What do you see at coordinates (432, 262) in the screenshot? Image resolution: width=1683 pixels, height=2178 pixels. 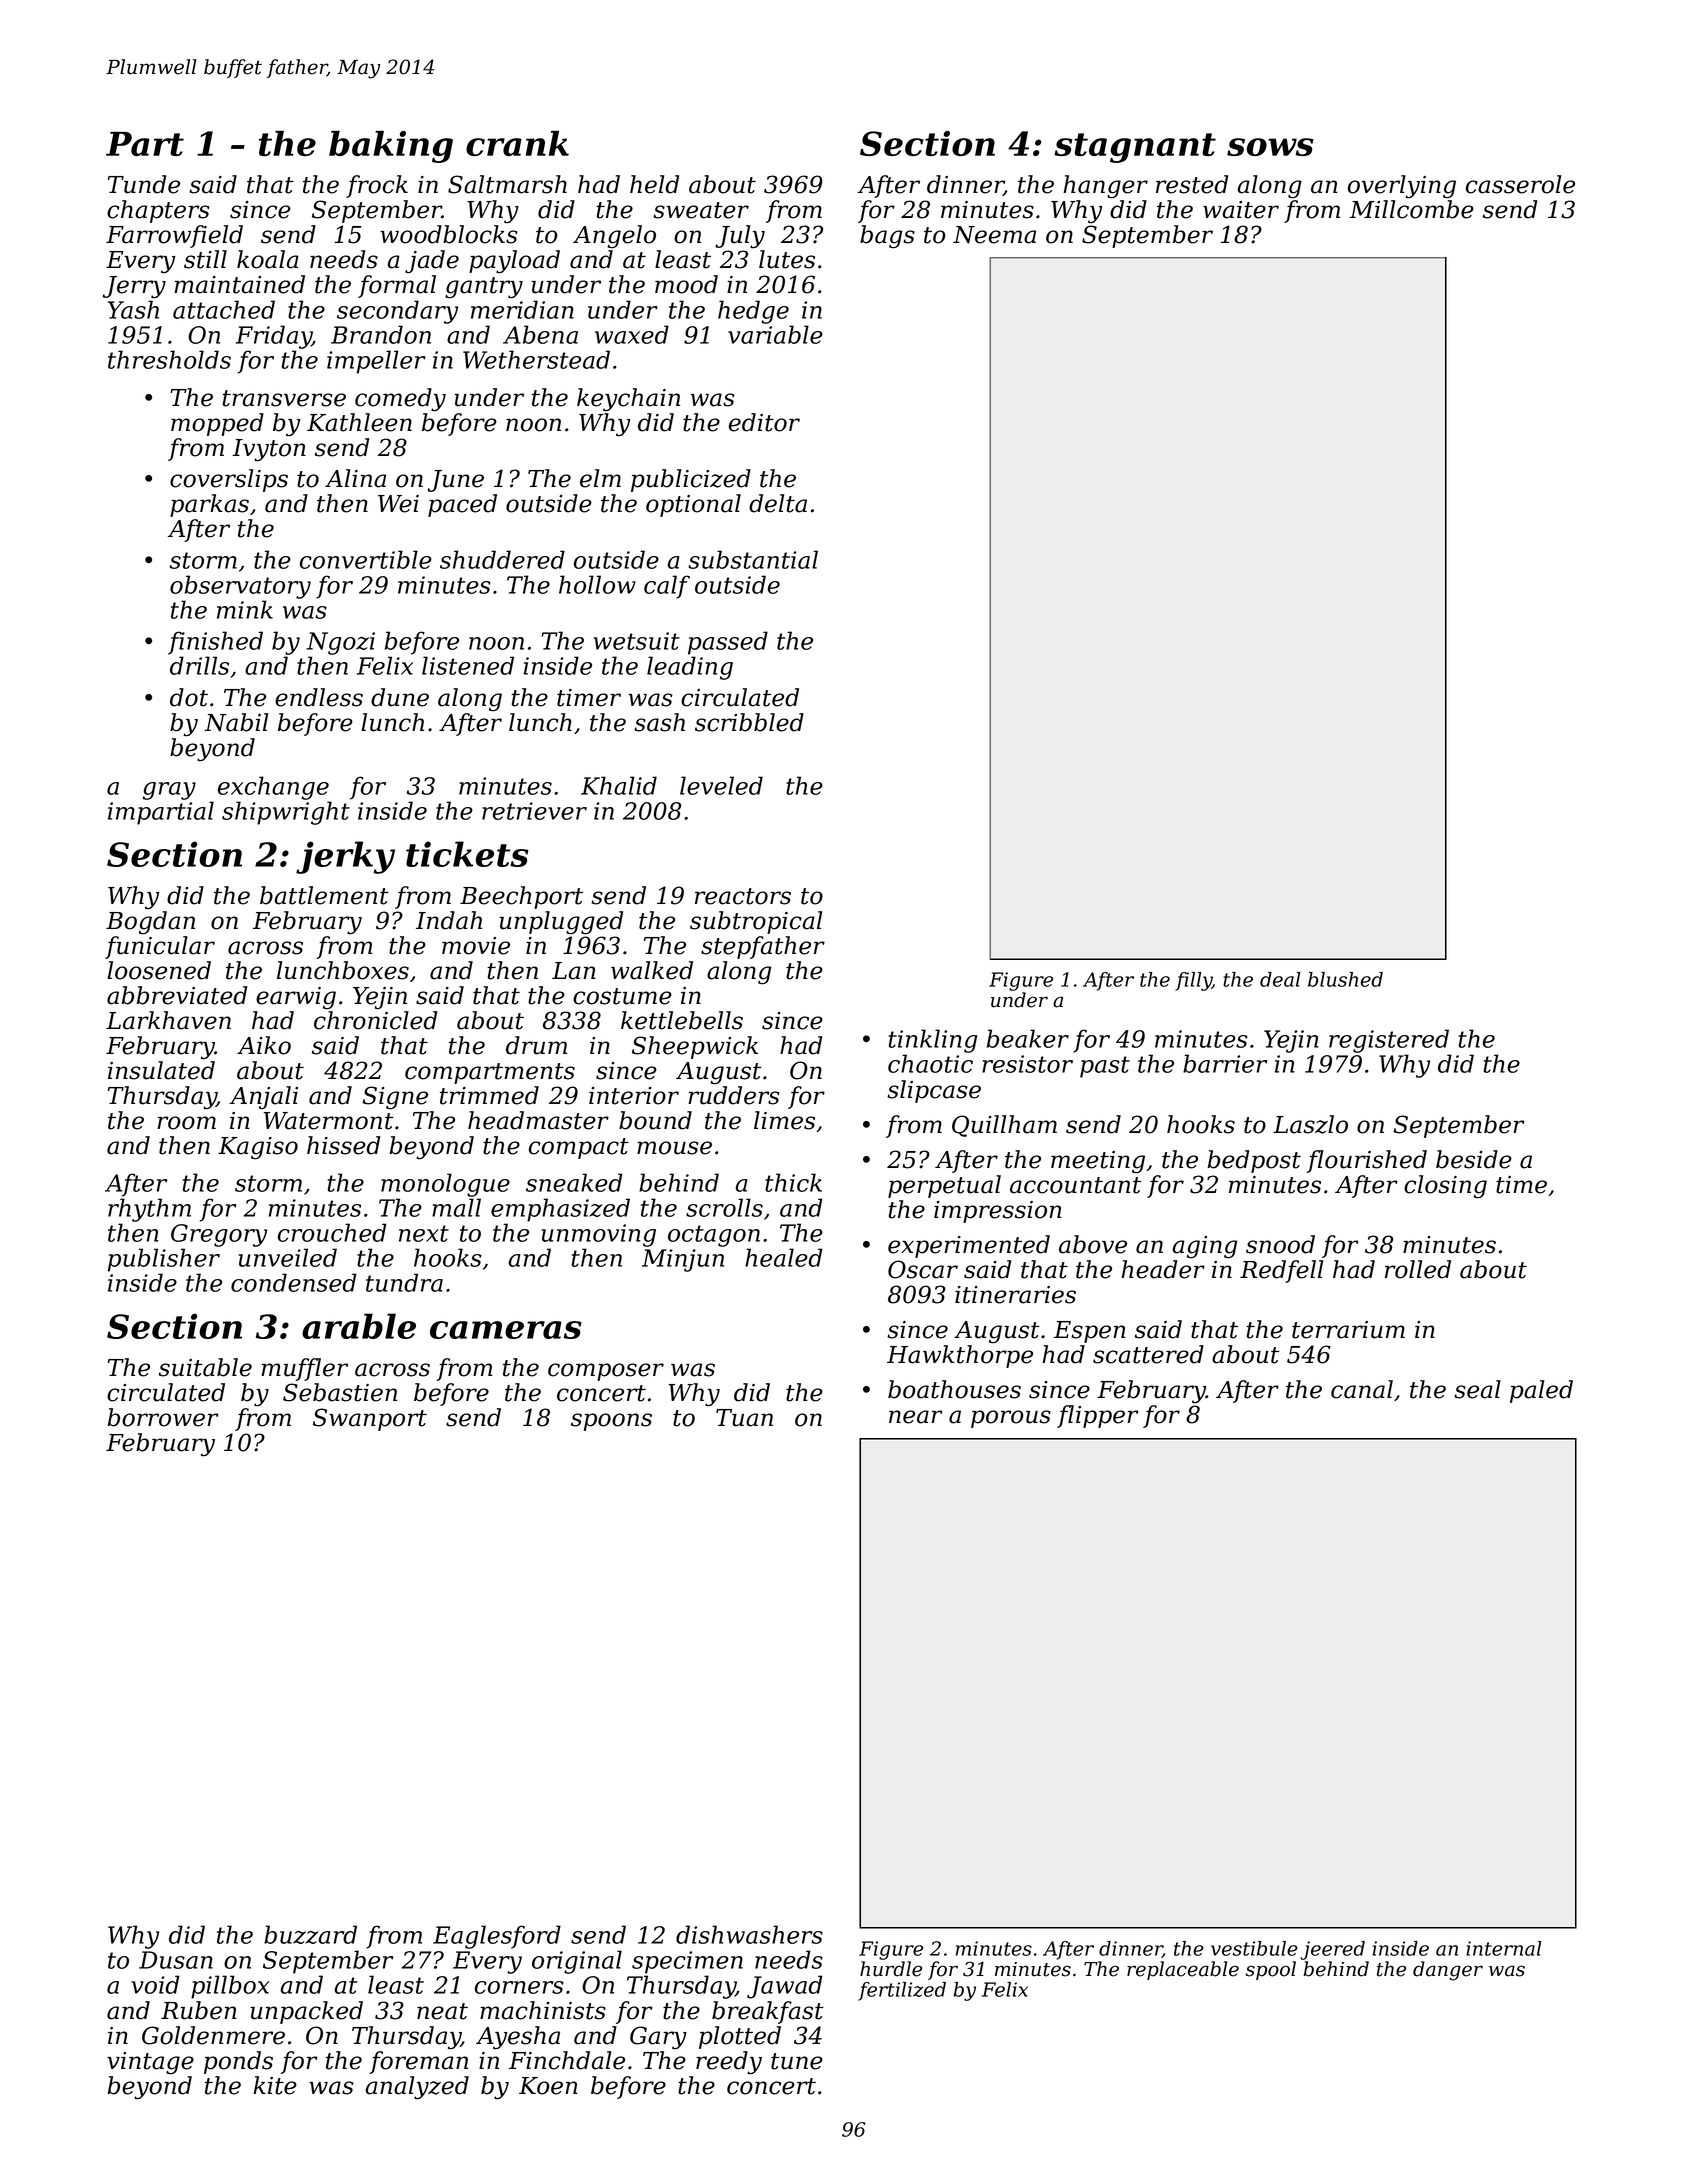 I see `jade` at bounding box center [432, 262].
